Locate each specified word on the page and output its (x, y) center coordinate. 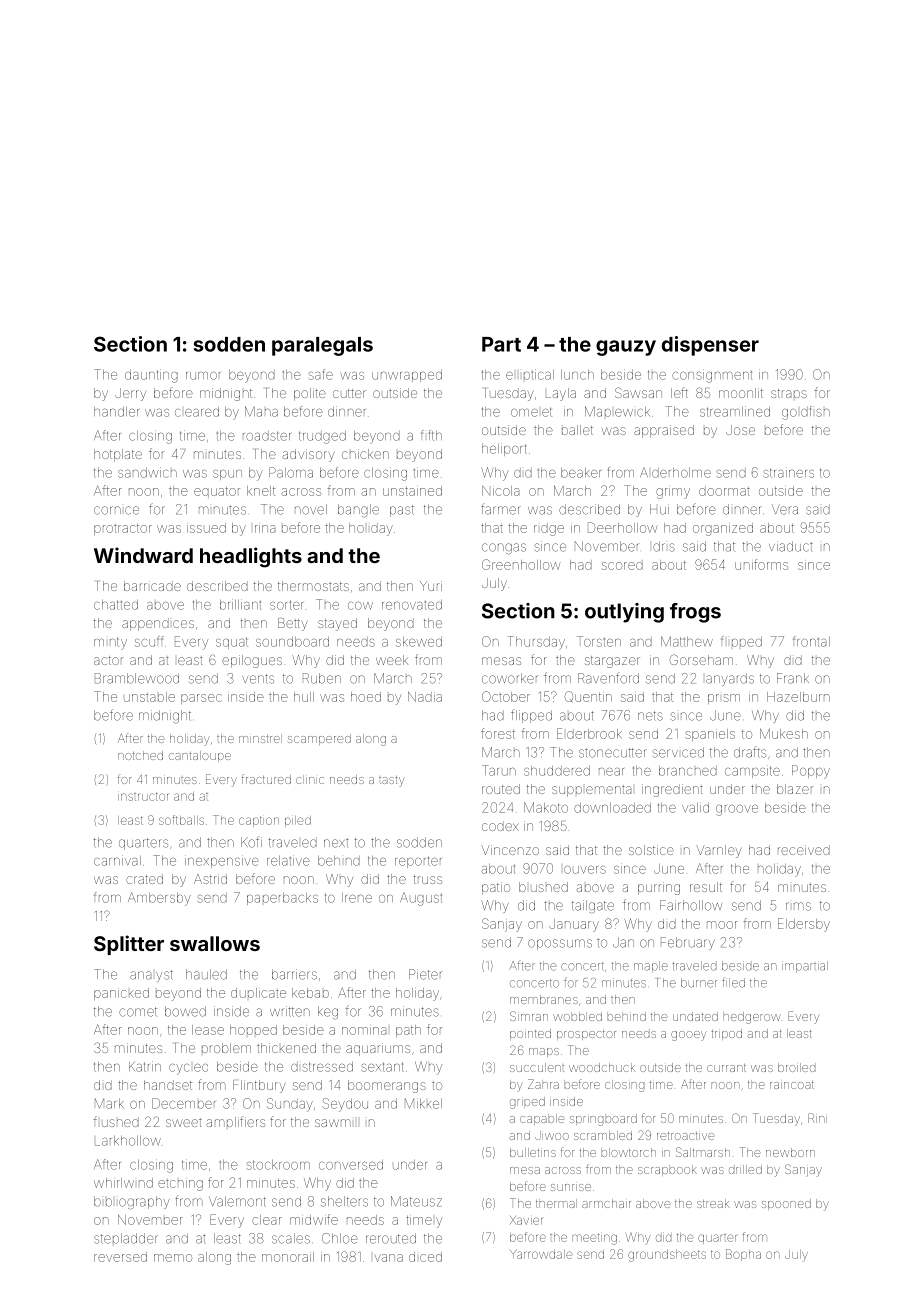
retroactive (685, 1136)
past (402, 511)
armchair (606, 1203)
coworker (510, 678)
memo (173, 1258)
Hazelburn (798, 697)
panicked (121, 994)
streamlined (735, 411)
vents (258, 679)
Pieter (425, 974)
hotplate (118, 455)
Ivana (388, 1258)
